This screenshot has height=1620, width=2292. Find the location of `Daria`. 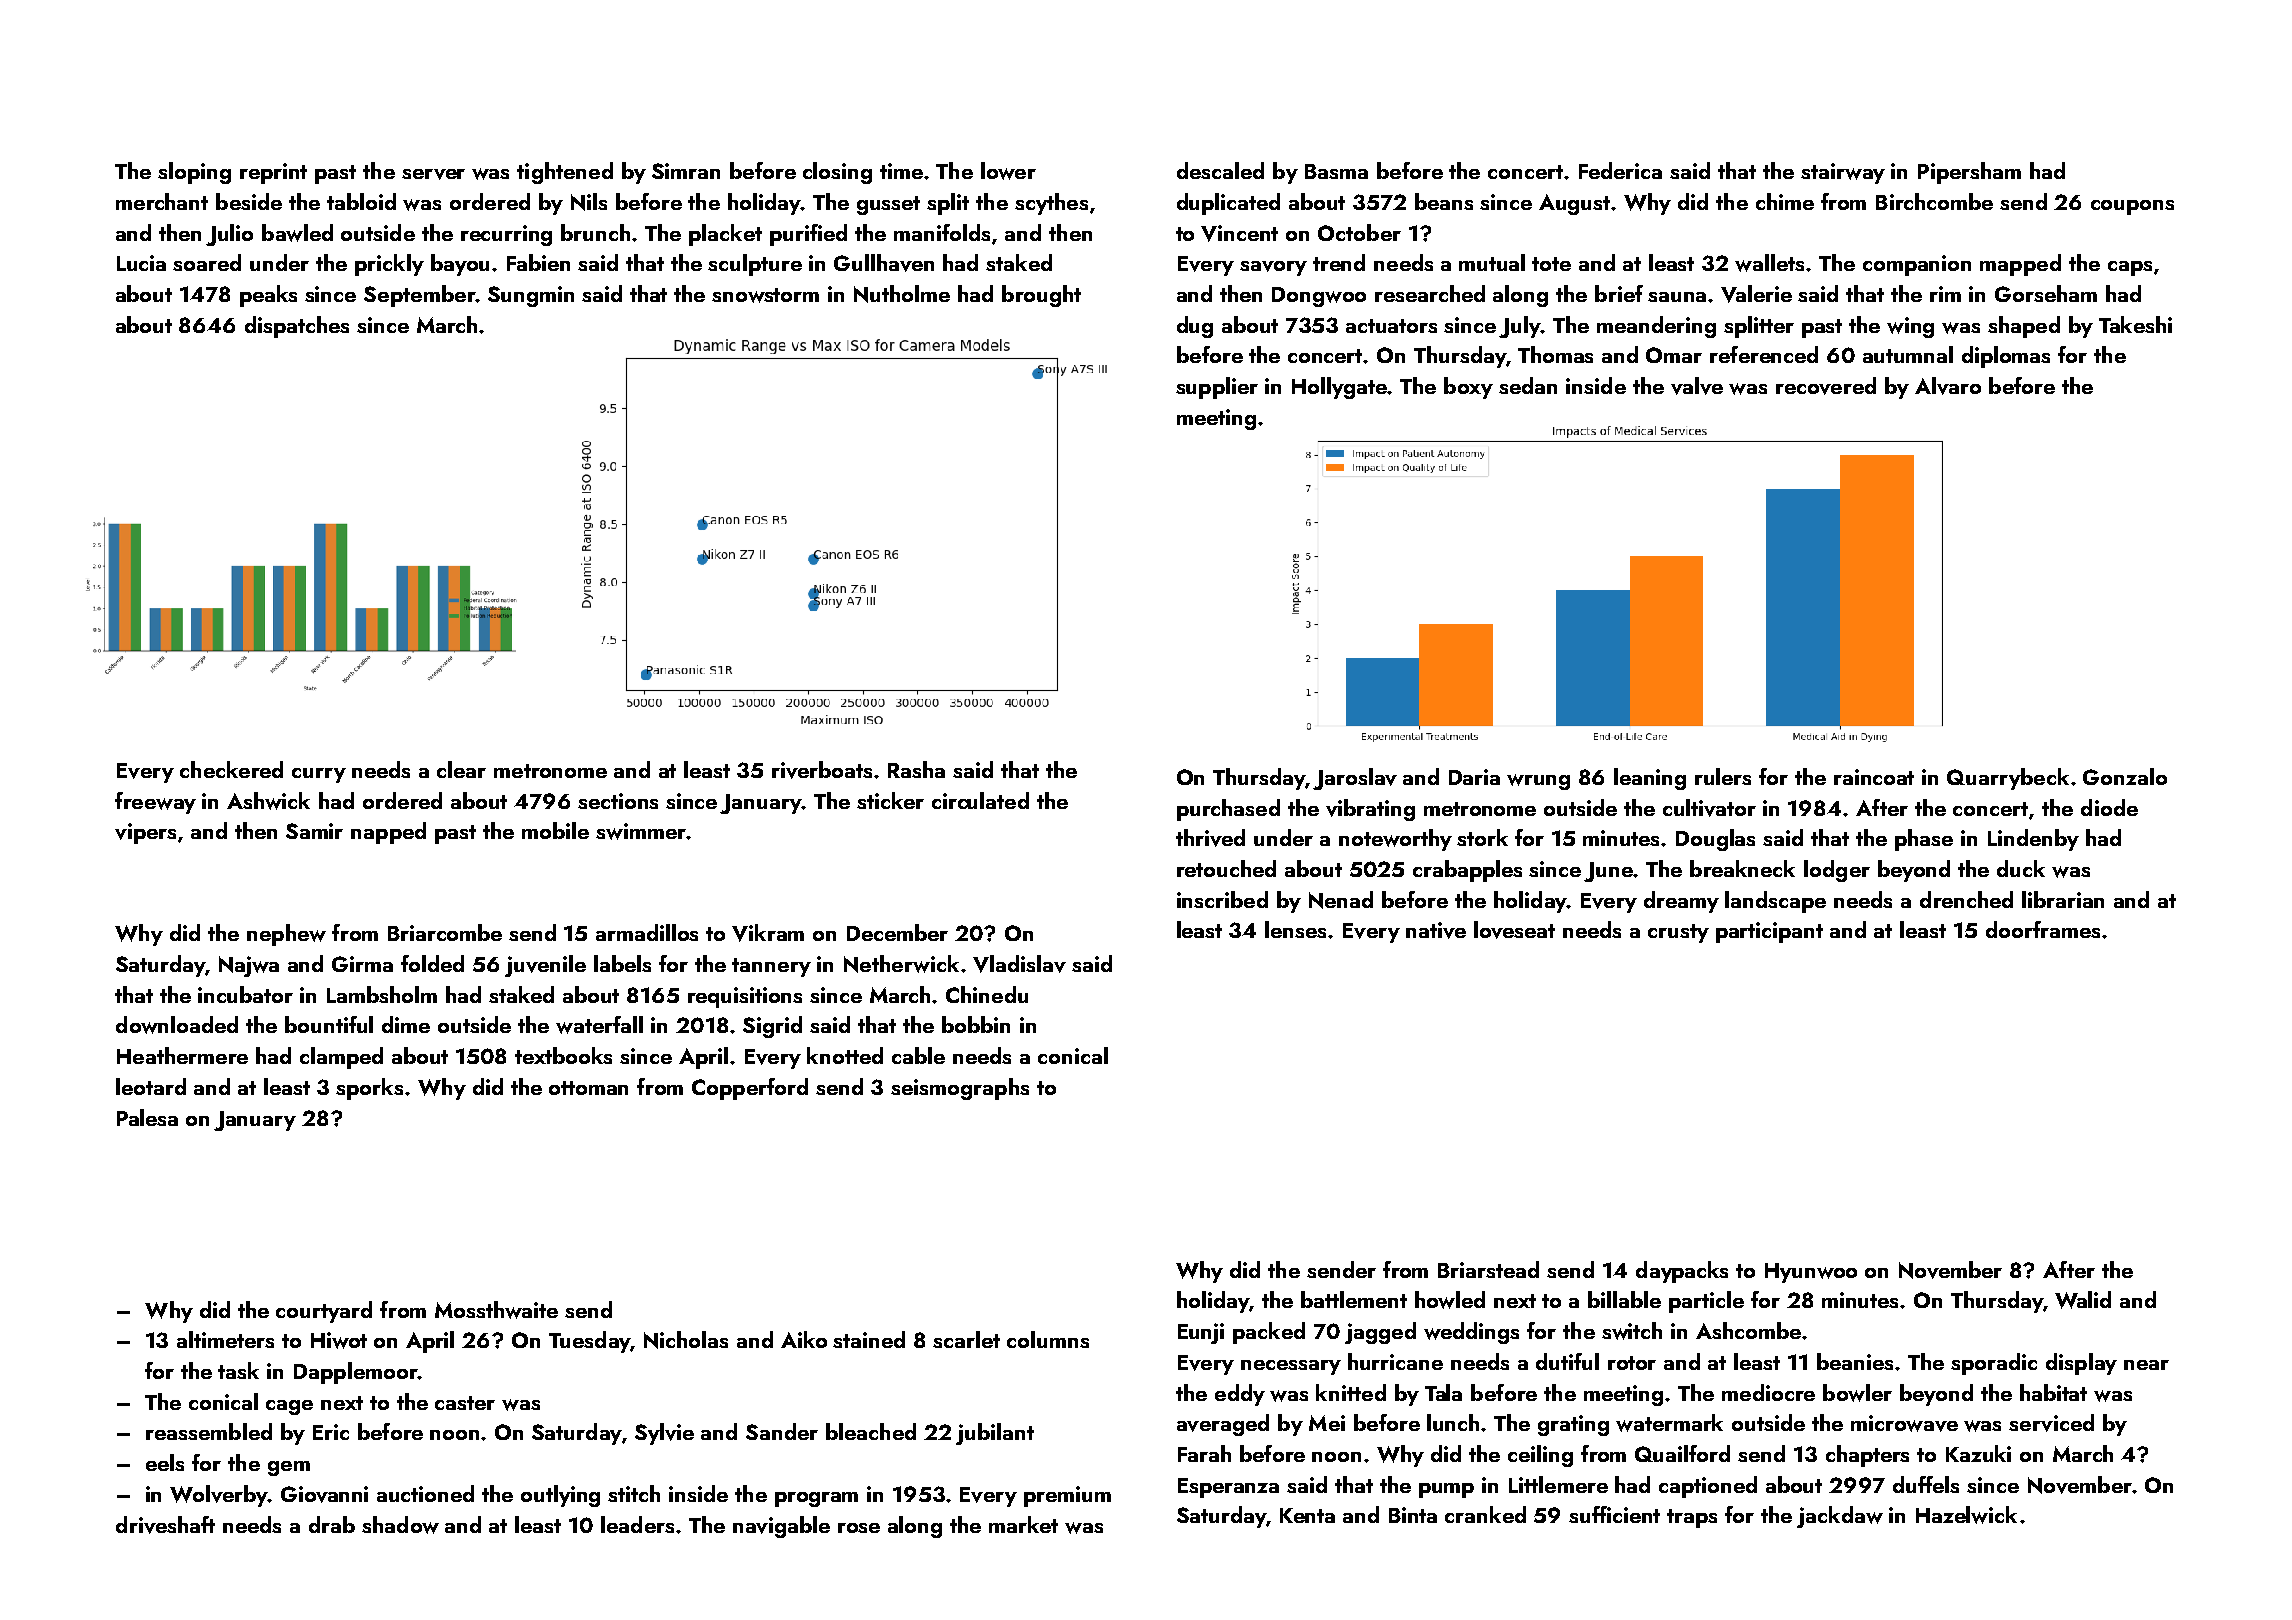

Daria is located at coordinates (1474, 777).
